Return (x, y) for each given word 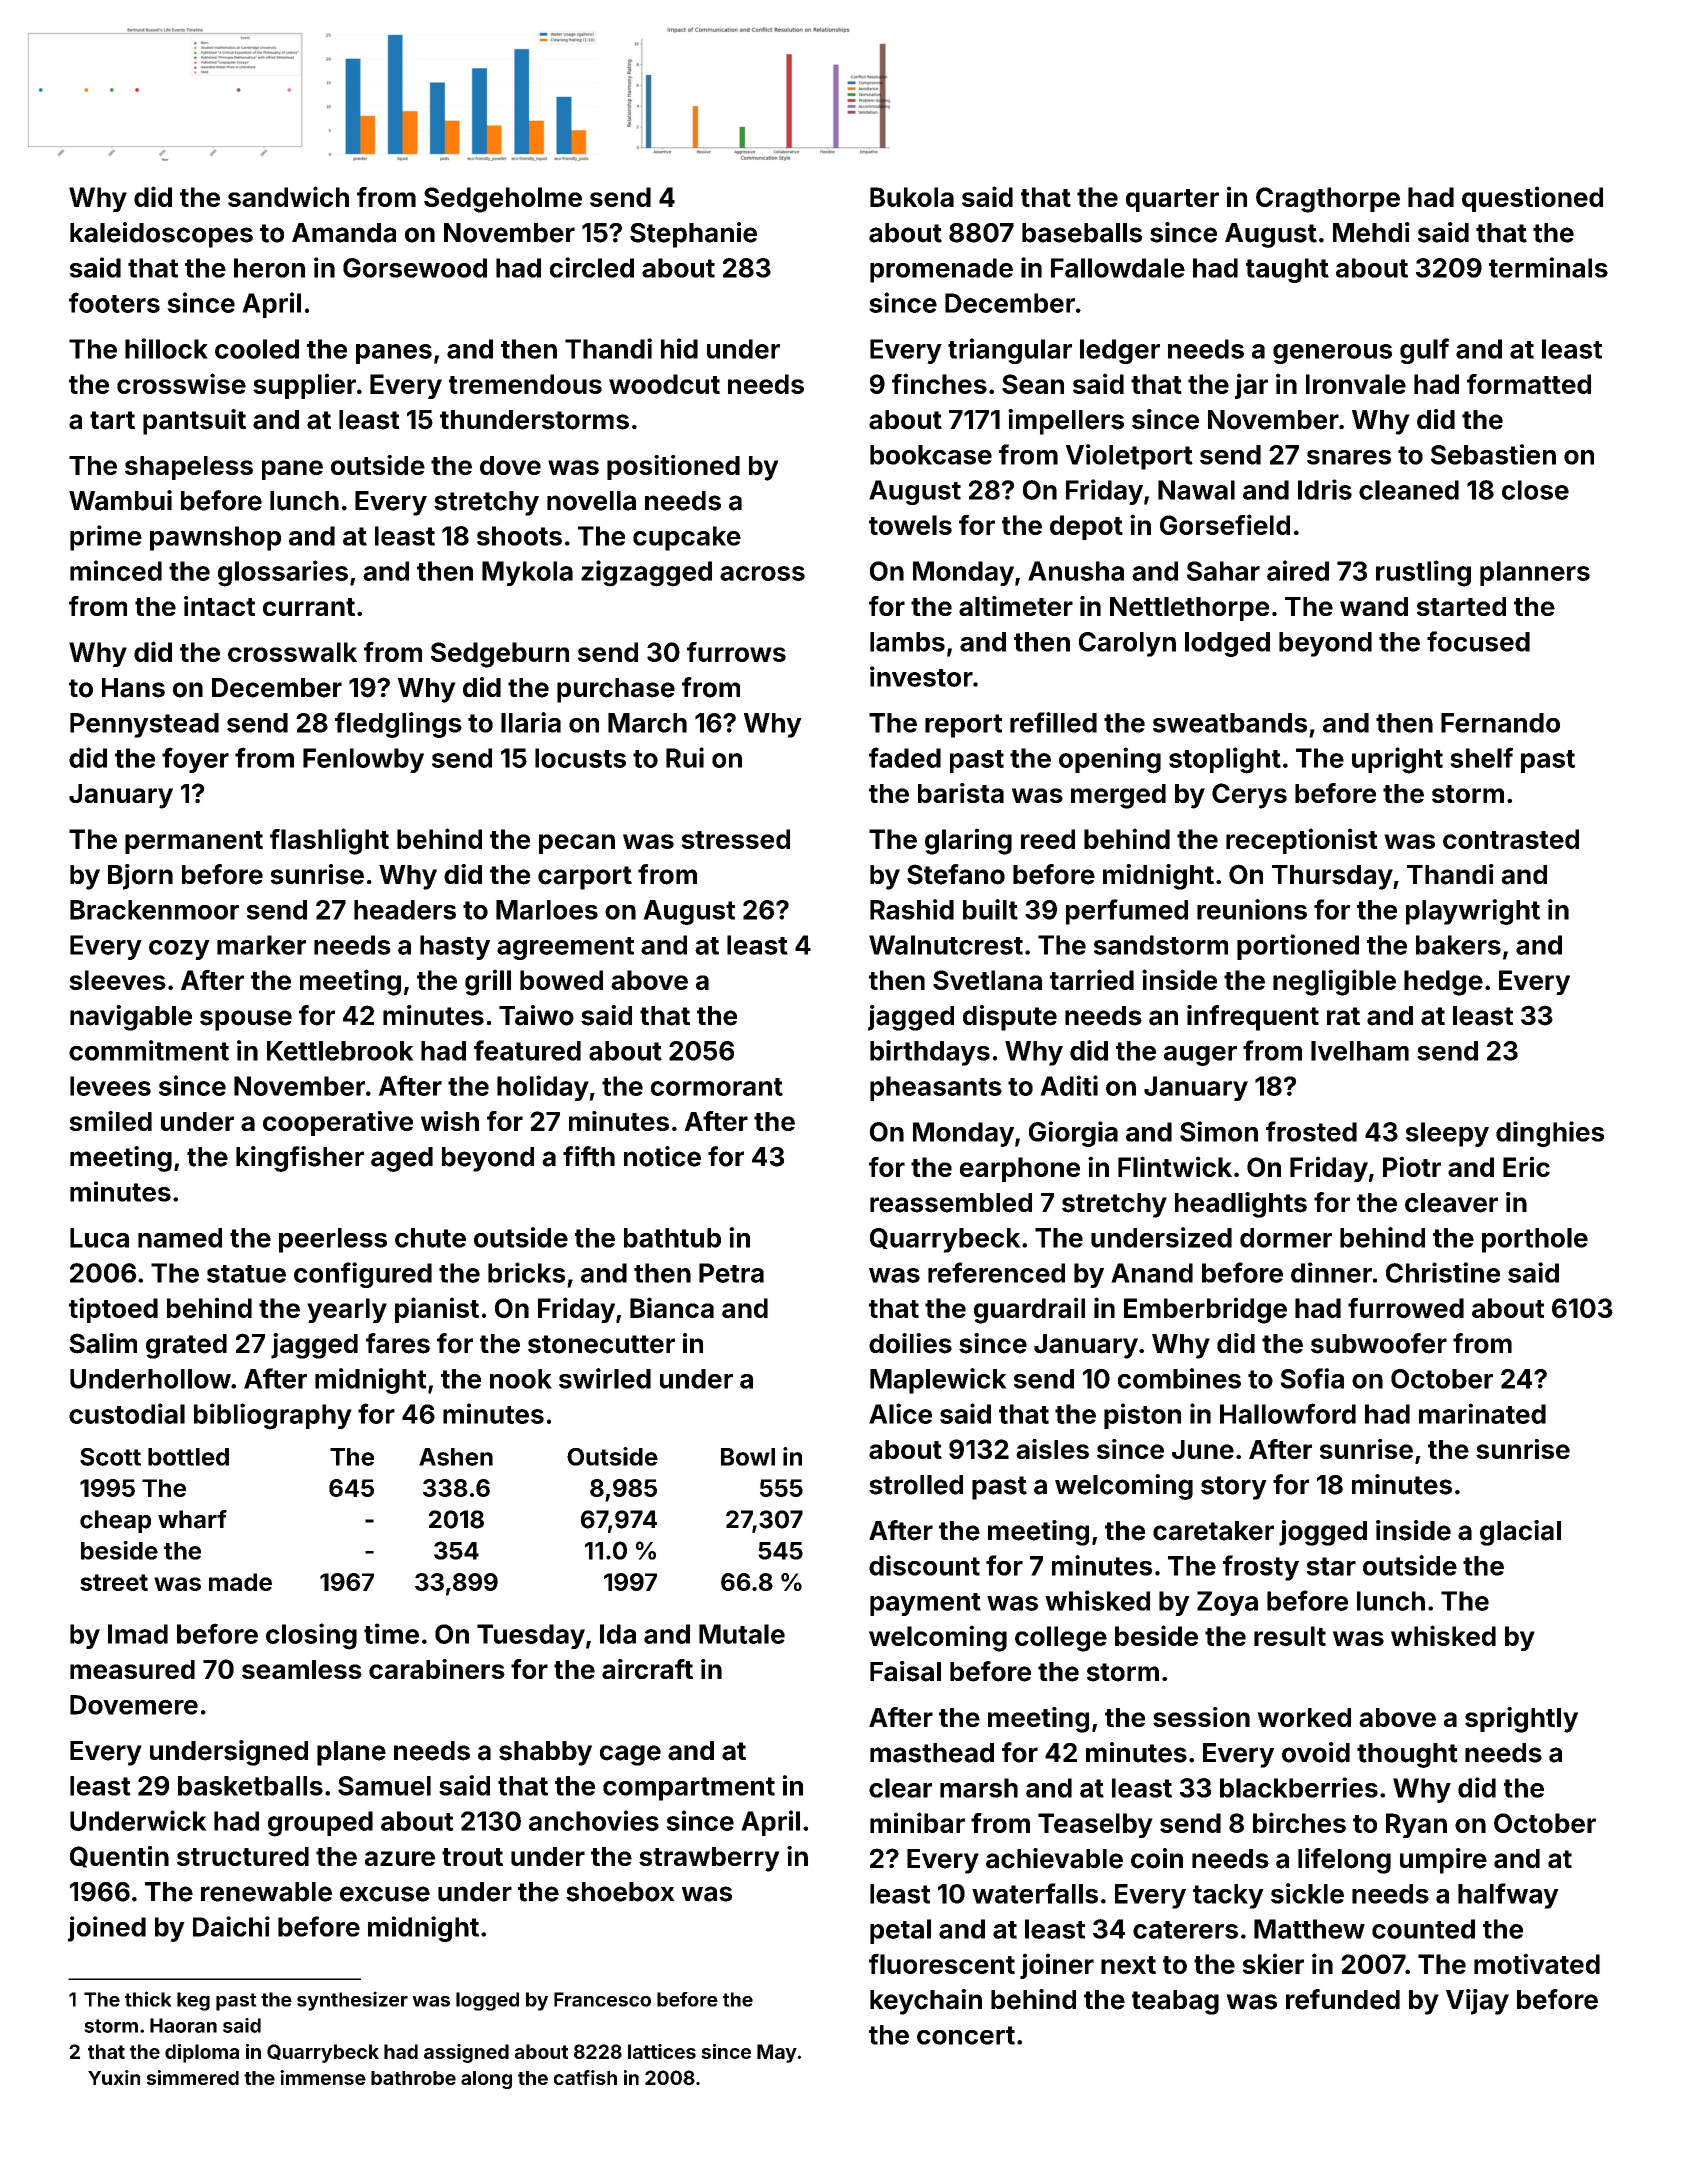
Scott (110, 1457)
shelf (1481, 757)
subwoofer (1379, 1343)
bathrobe (413, 2078)
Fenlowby (363, 760)
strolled (916, 1485)
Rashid (912, 909)
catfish (585, 2077)
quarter (1172, 200)
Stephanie (693, 235)
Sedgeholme (503, 200)
